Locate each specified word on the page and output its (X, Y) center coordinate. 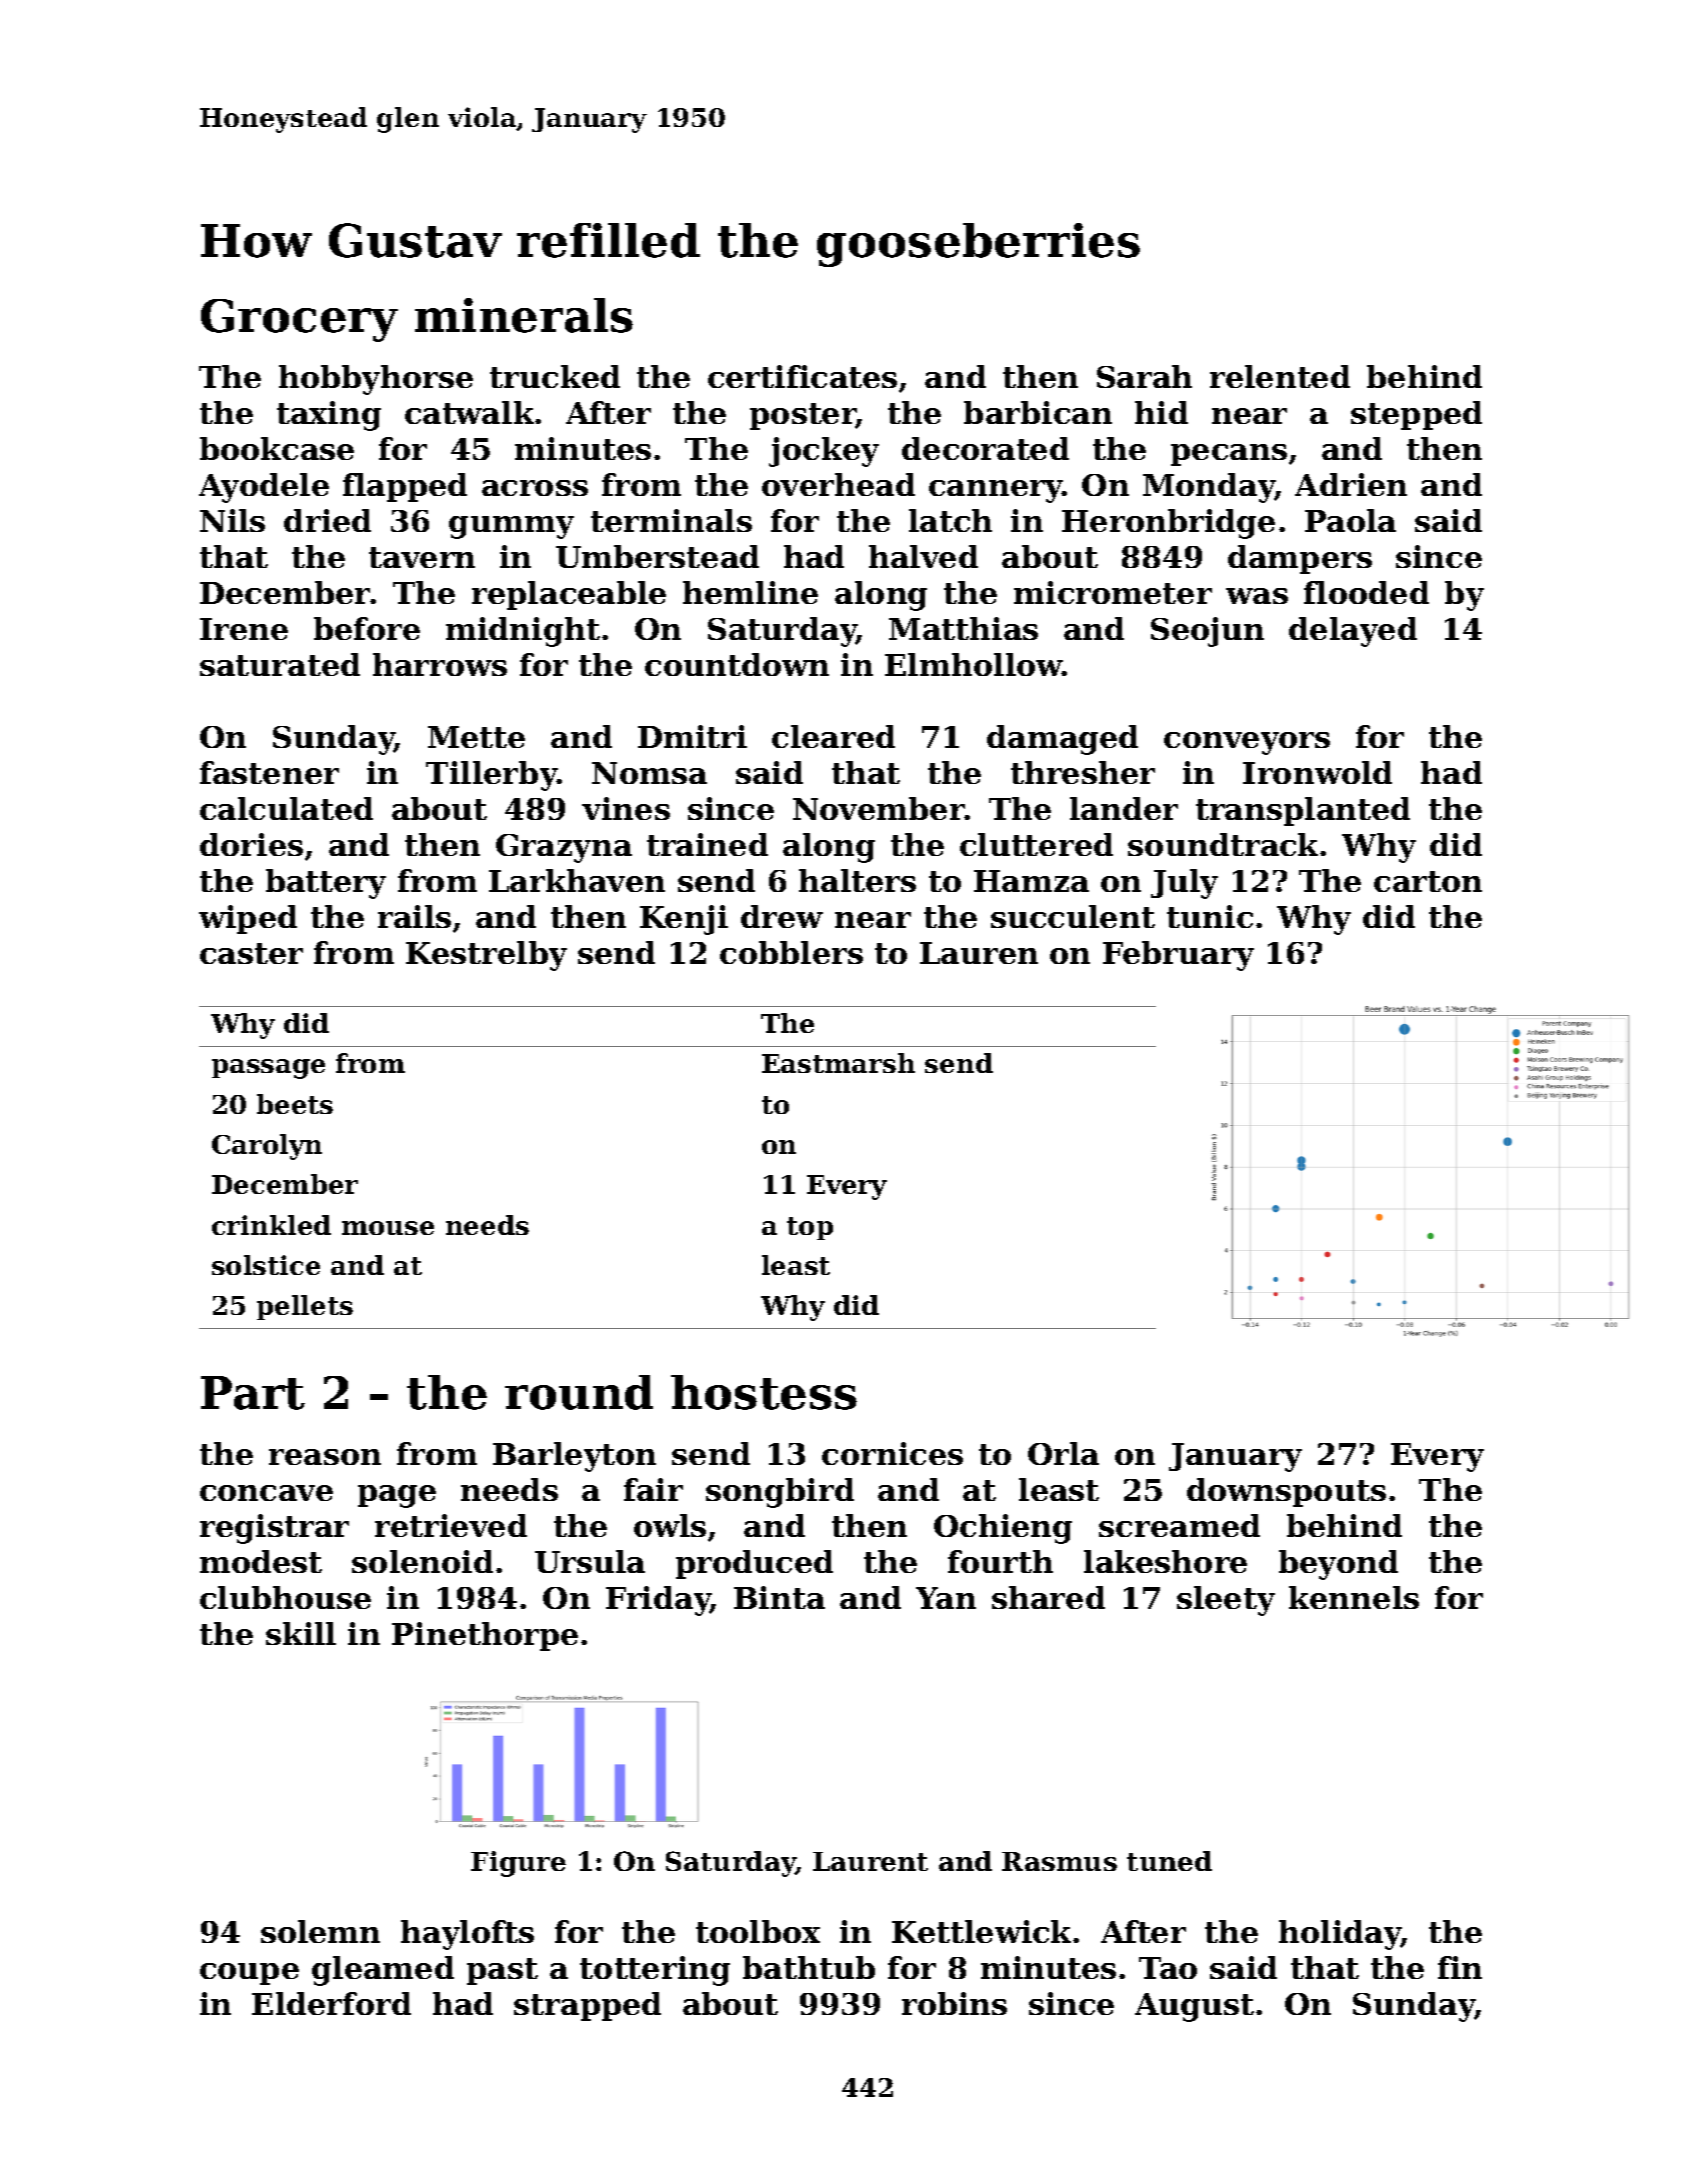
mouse (388, 1228)
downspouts (1286, 1492)
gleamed (383, 1971)
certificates (802, 376)
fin (1460, 1967)
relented (1280, 376)
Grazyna (564, 848)
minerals (524, 315)
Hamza (1031, 881)
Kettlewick (981, 1931)
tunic (1210, 916)
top (810, 1228)
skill (301, 1633)
